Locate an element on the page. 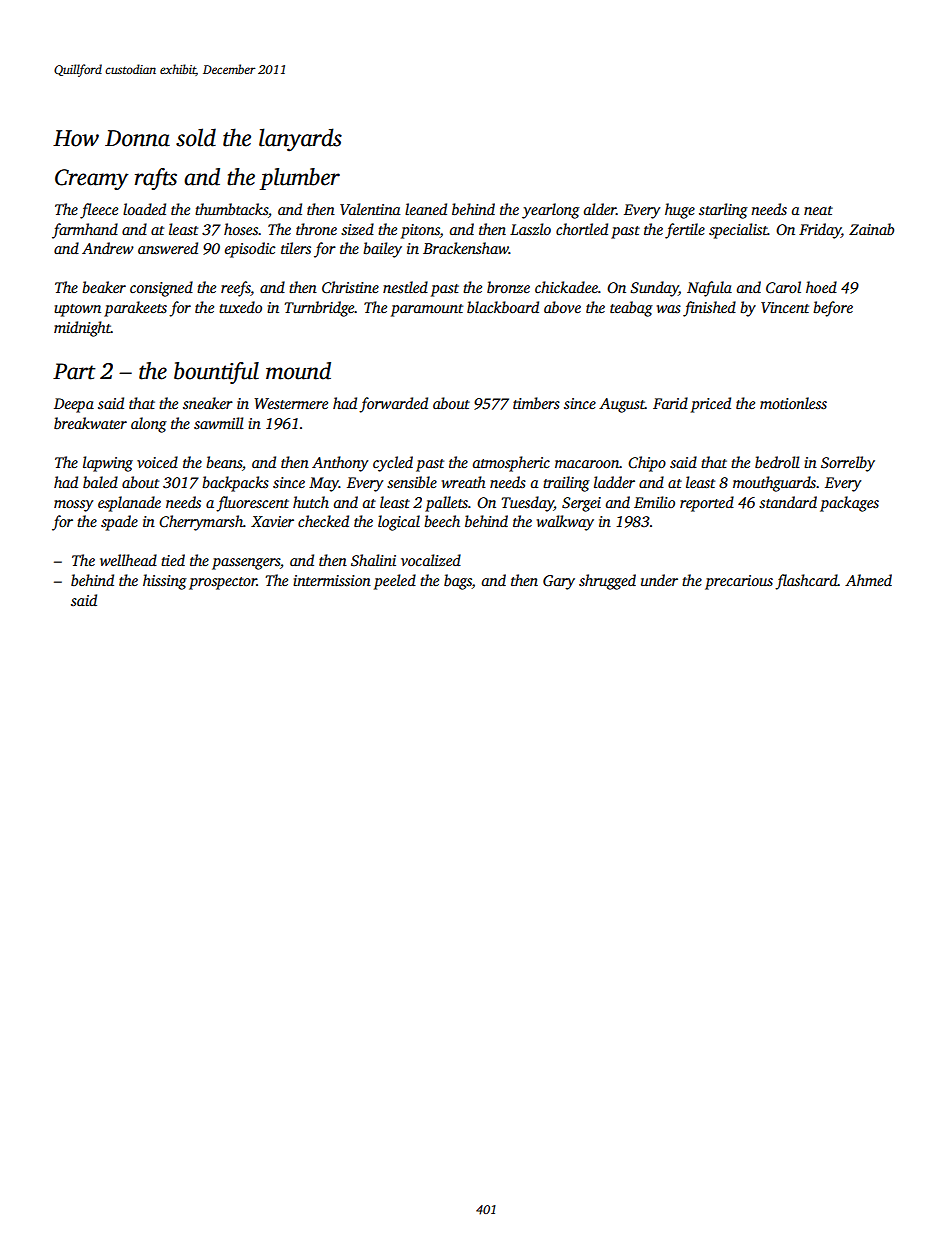  Sorrelby is located at coordinates (848, 464).
